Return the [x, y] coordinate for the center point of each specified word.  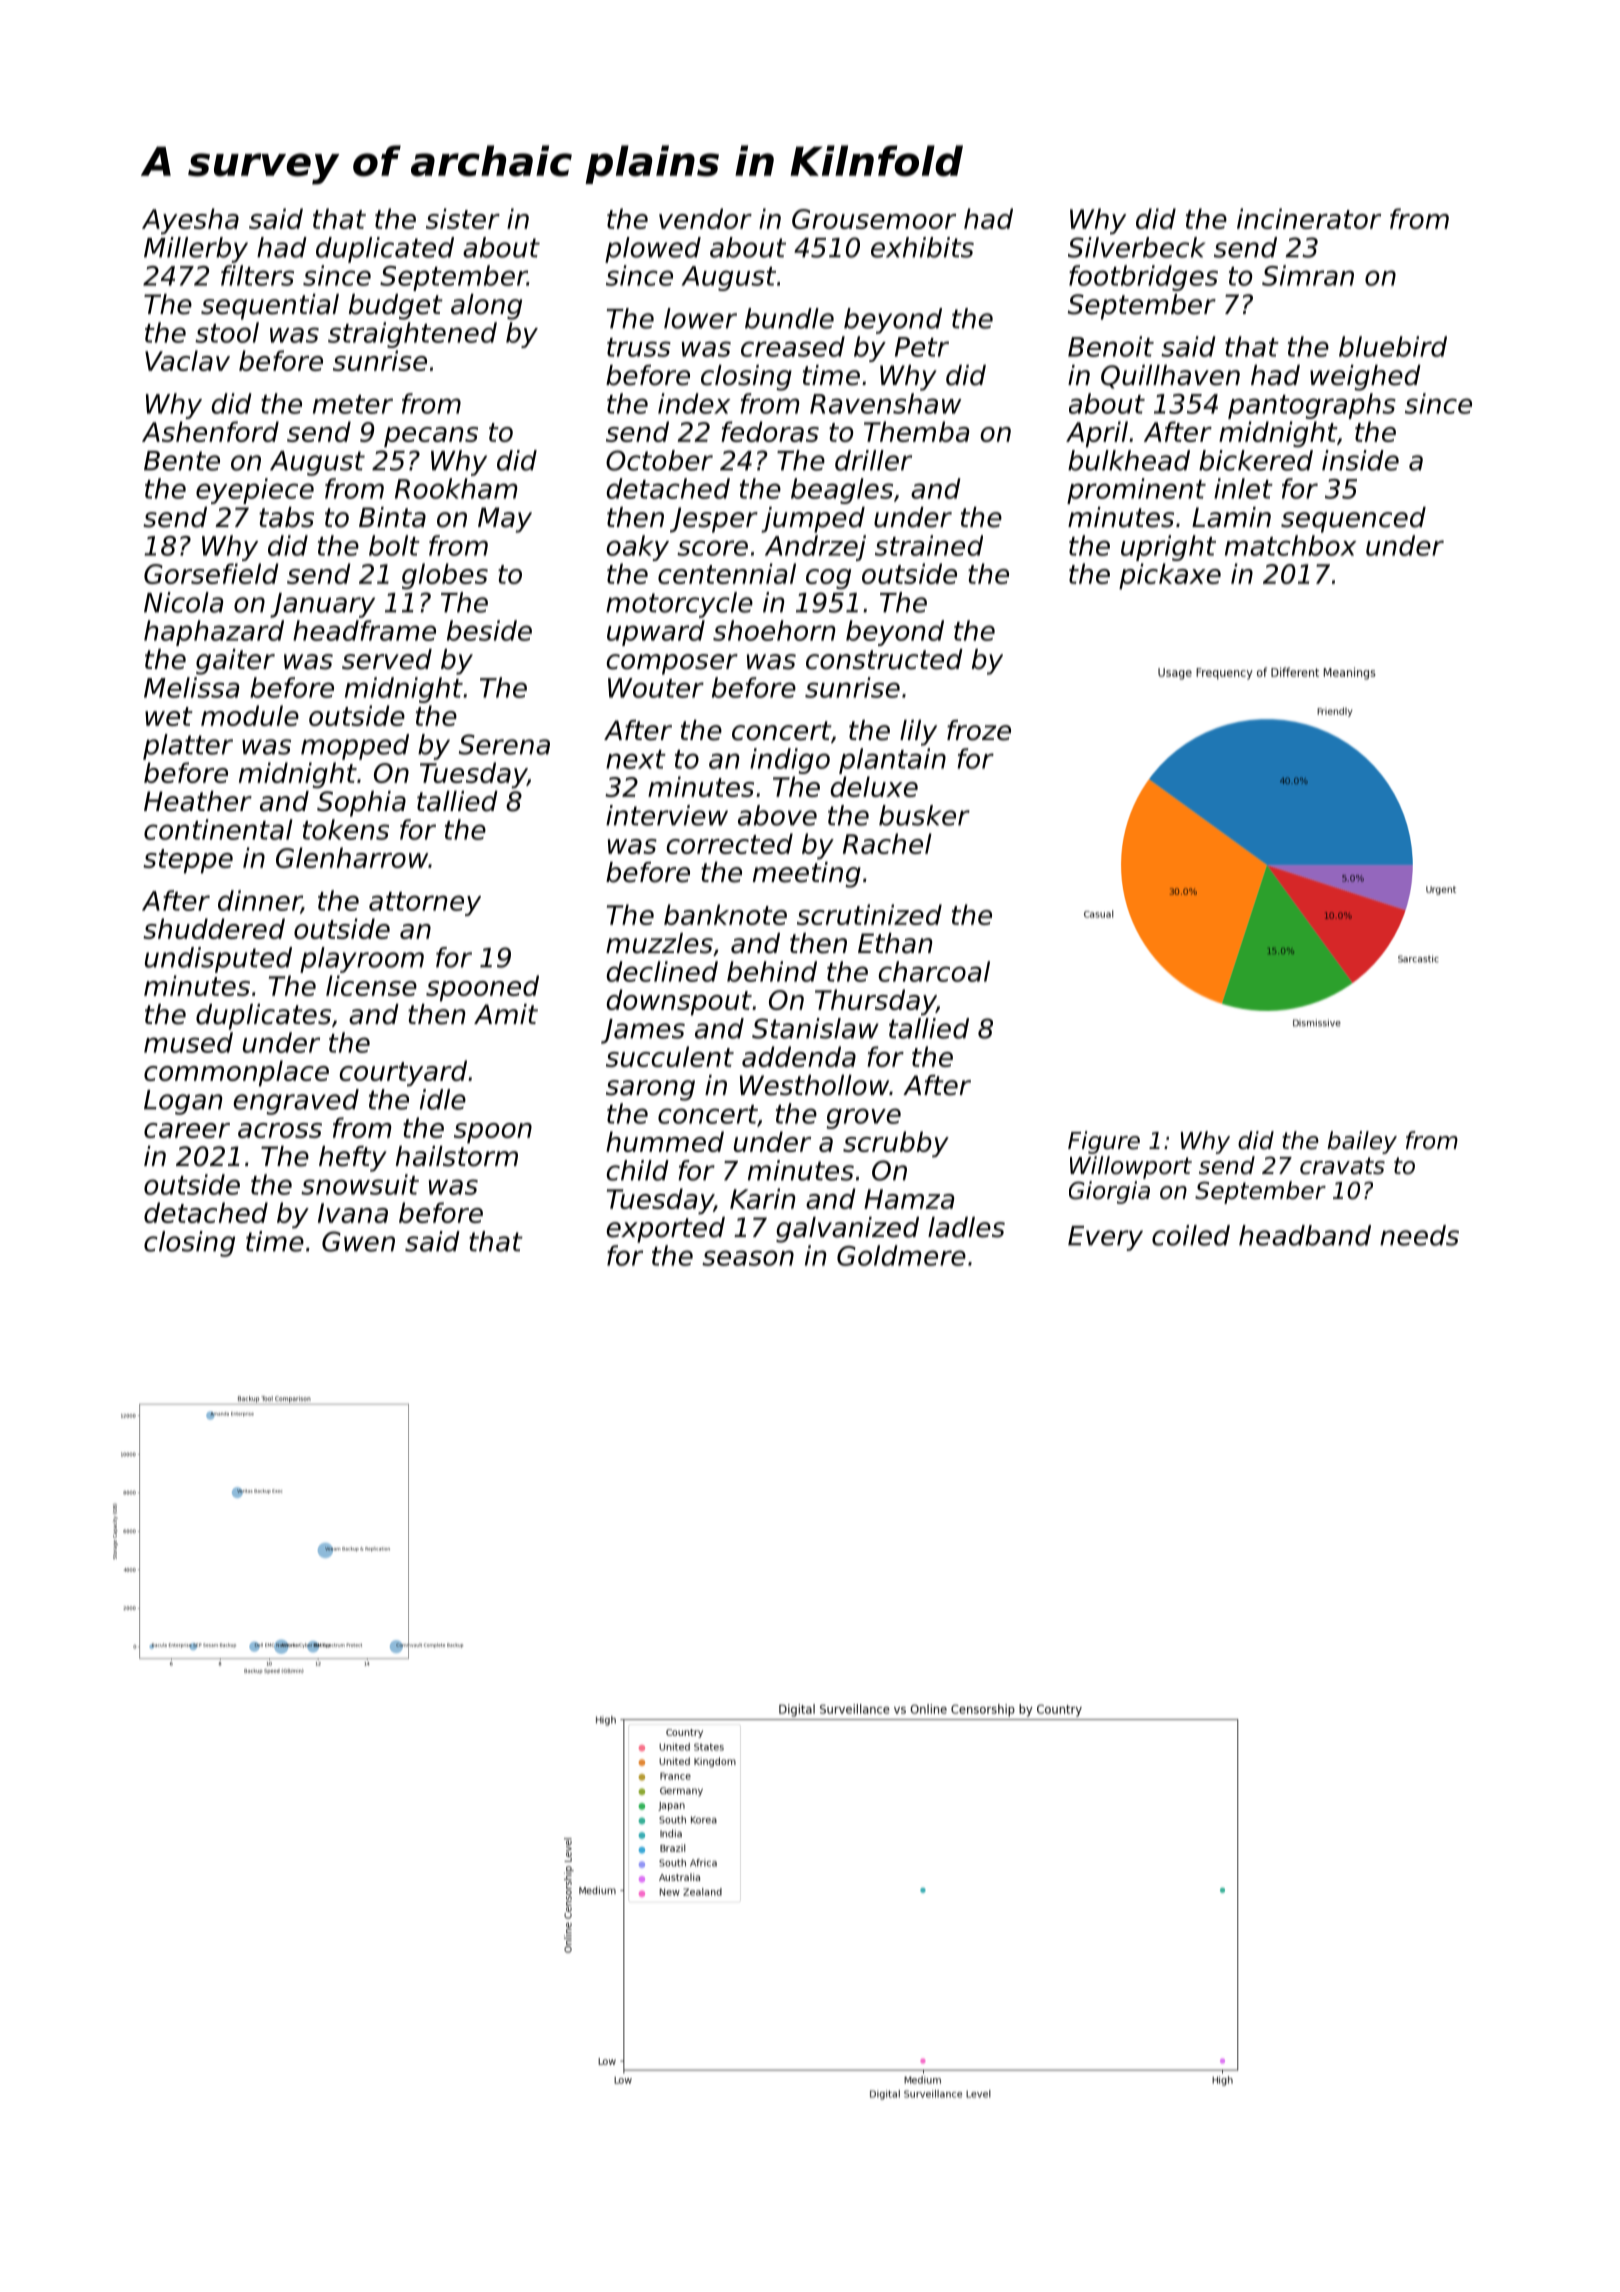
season [748, 1258]
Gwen [358, 1241]
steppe [188, 861]
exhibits [922, 247]
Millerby [196, 250]
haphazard [214, 633]
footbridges [1143, 278]
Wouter [656, 688]
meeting [807, 875]
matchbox [1290, 545]
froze [979, 730]
